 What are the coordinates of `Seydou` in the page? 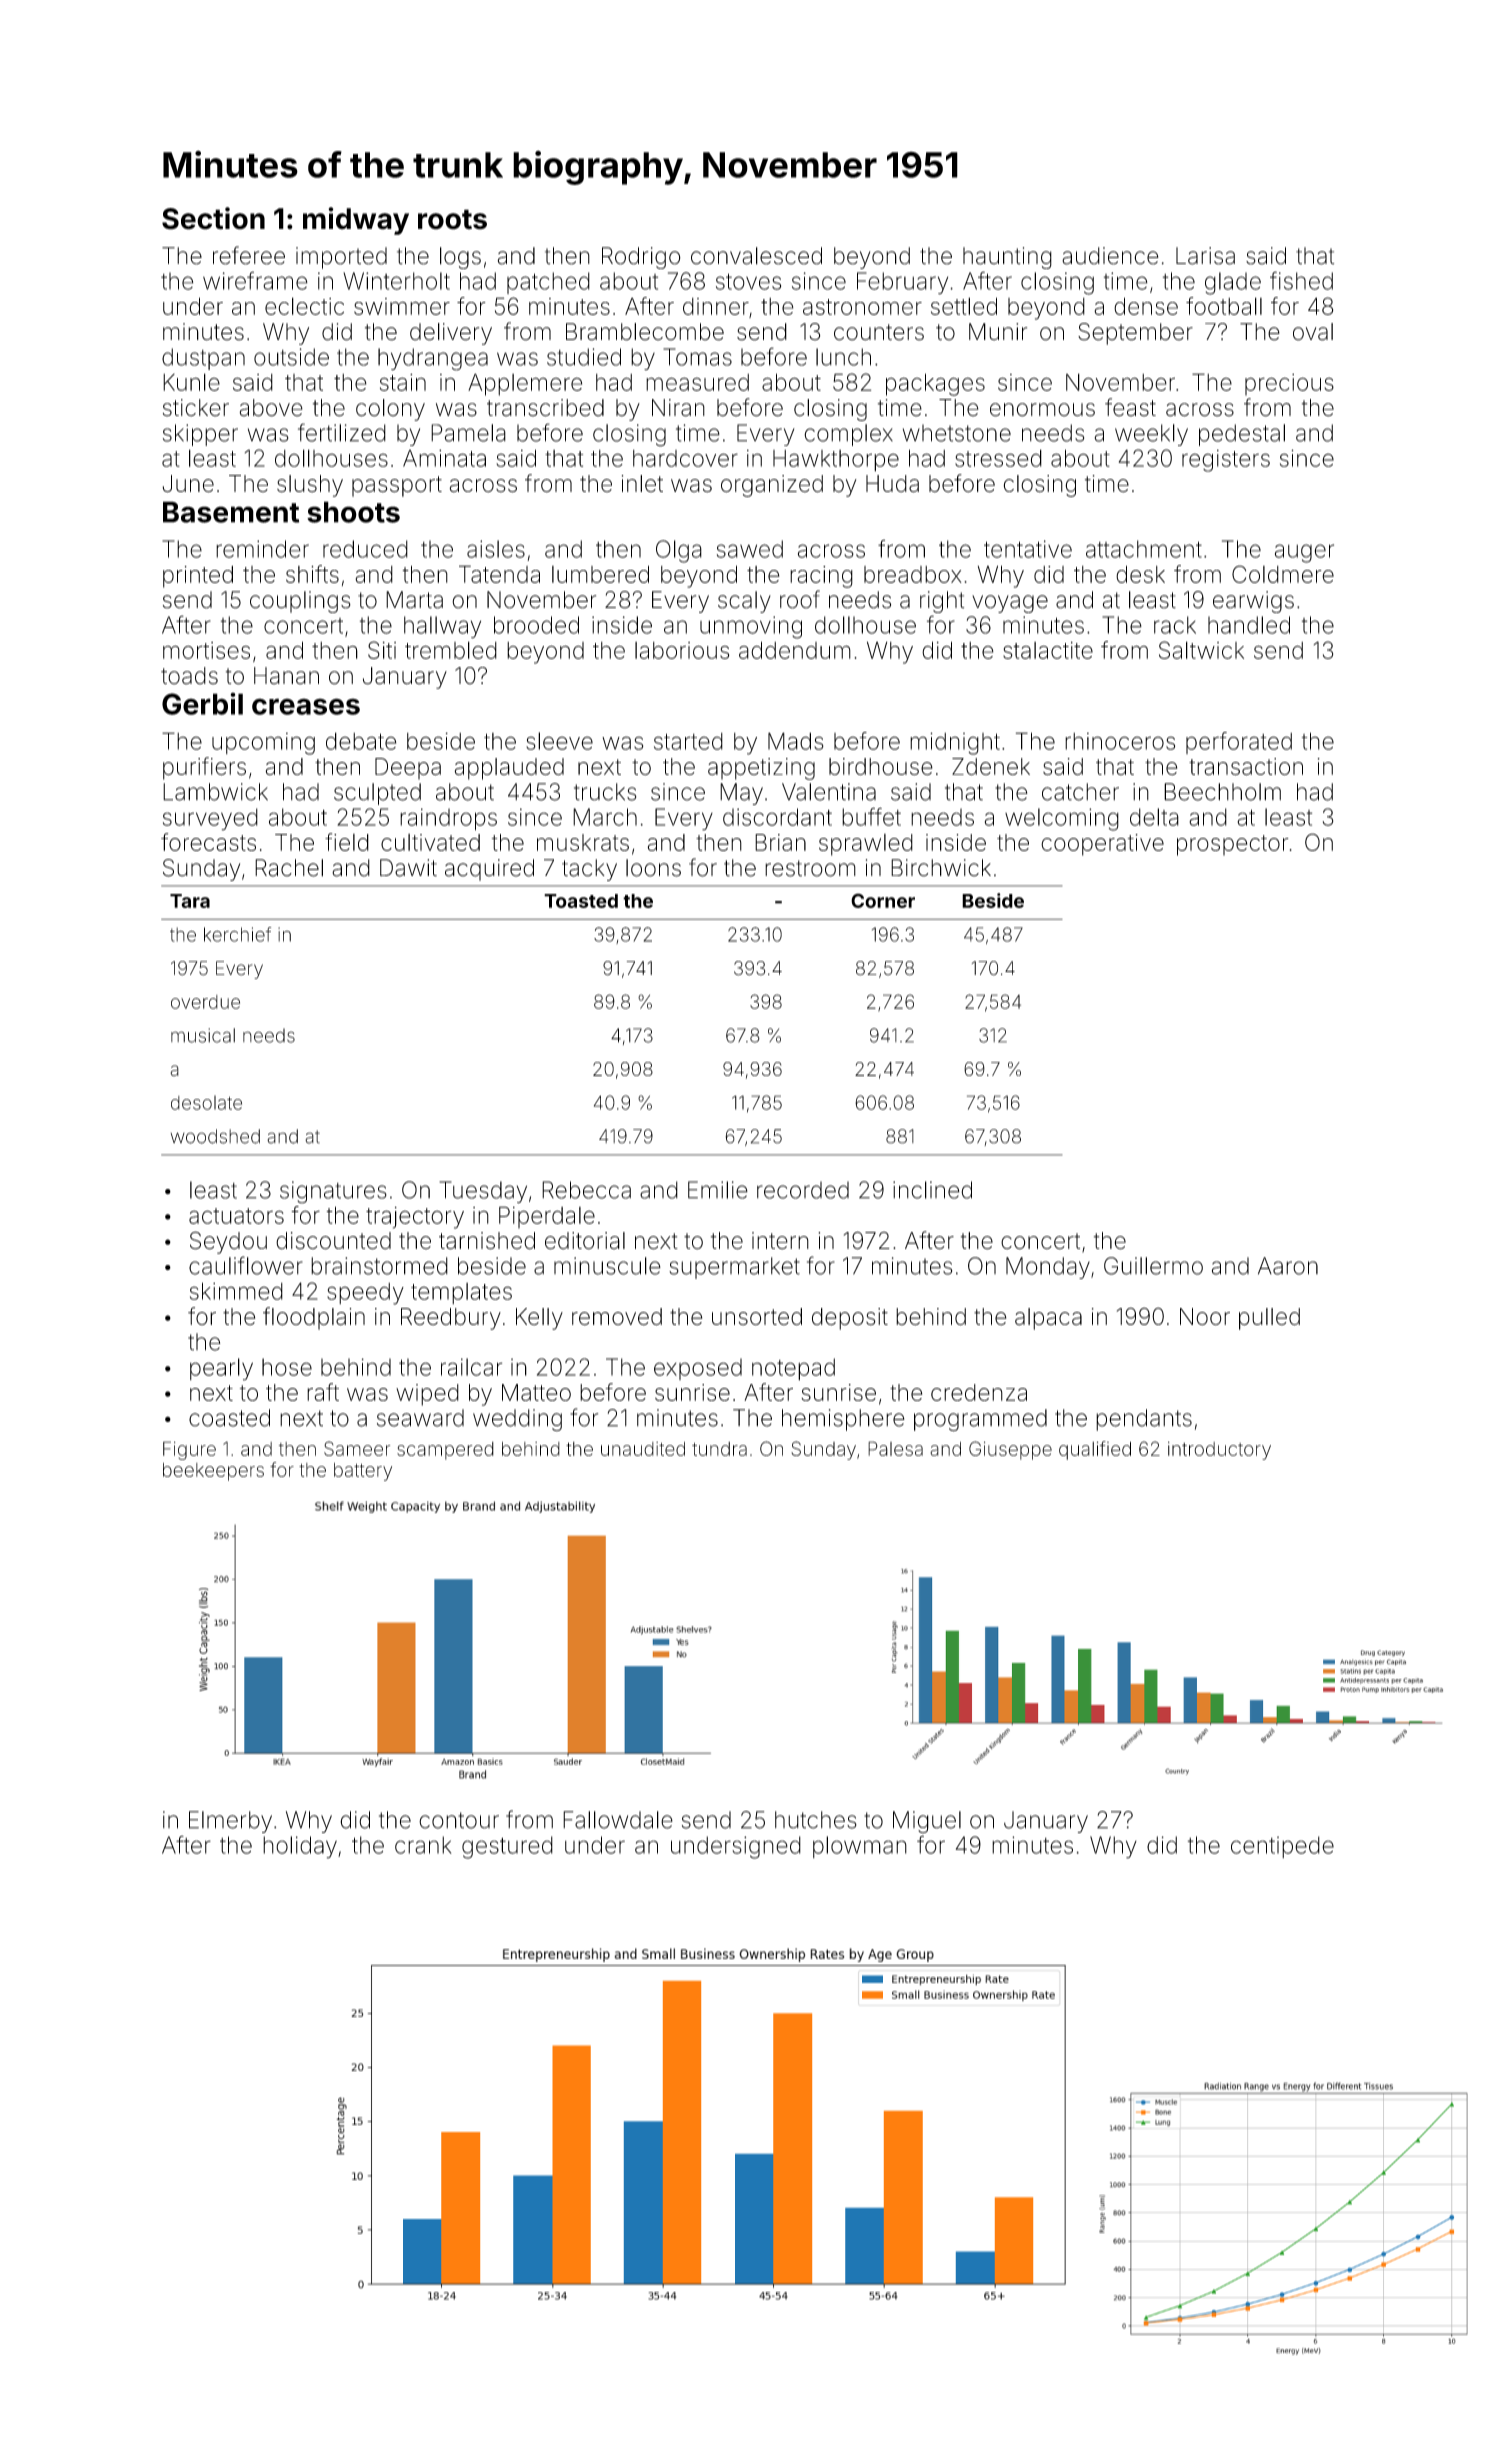 It's located at (228, 1242).
